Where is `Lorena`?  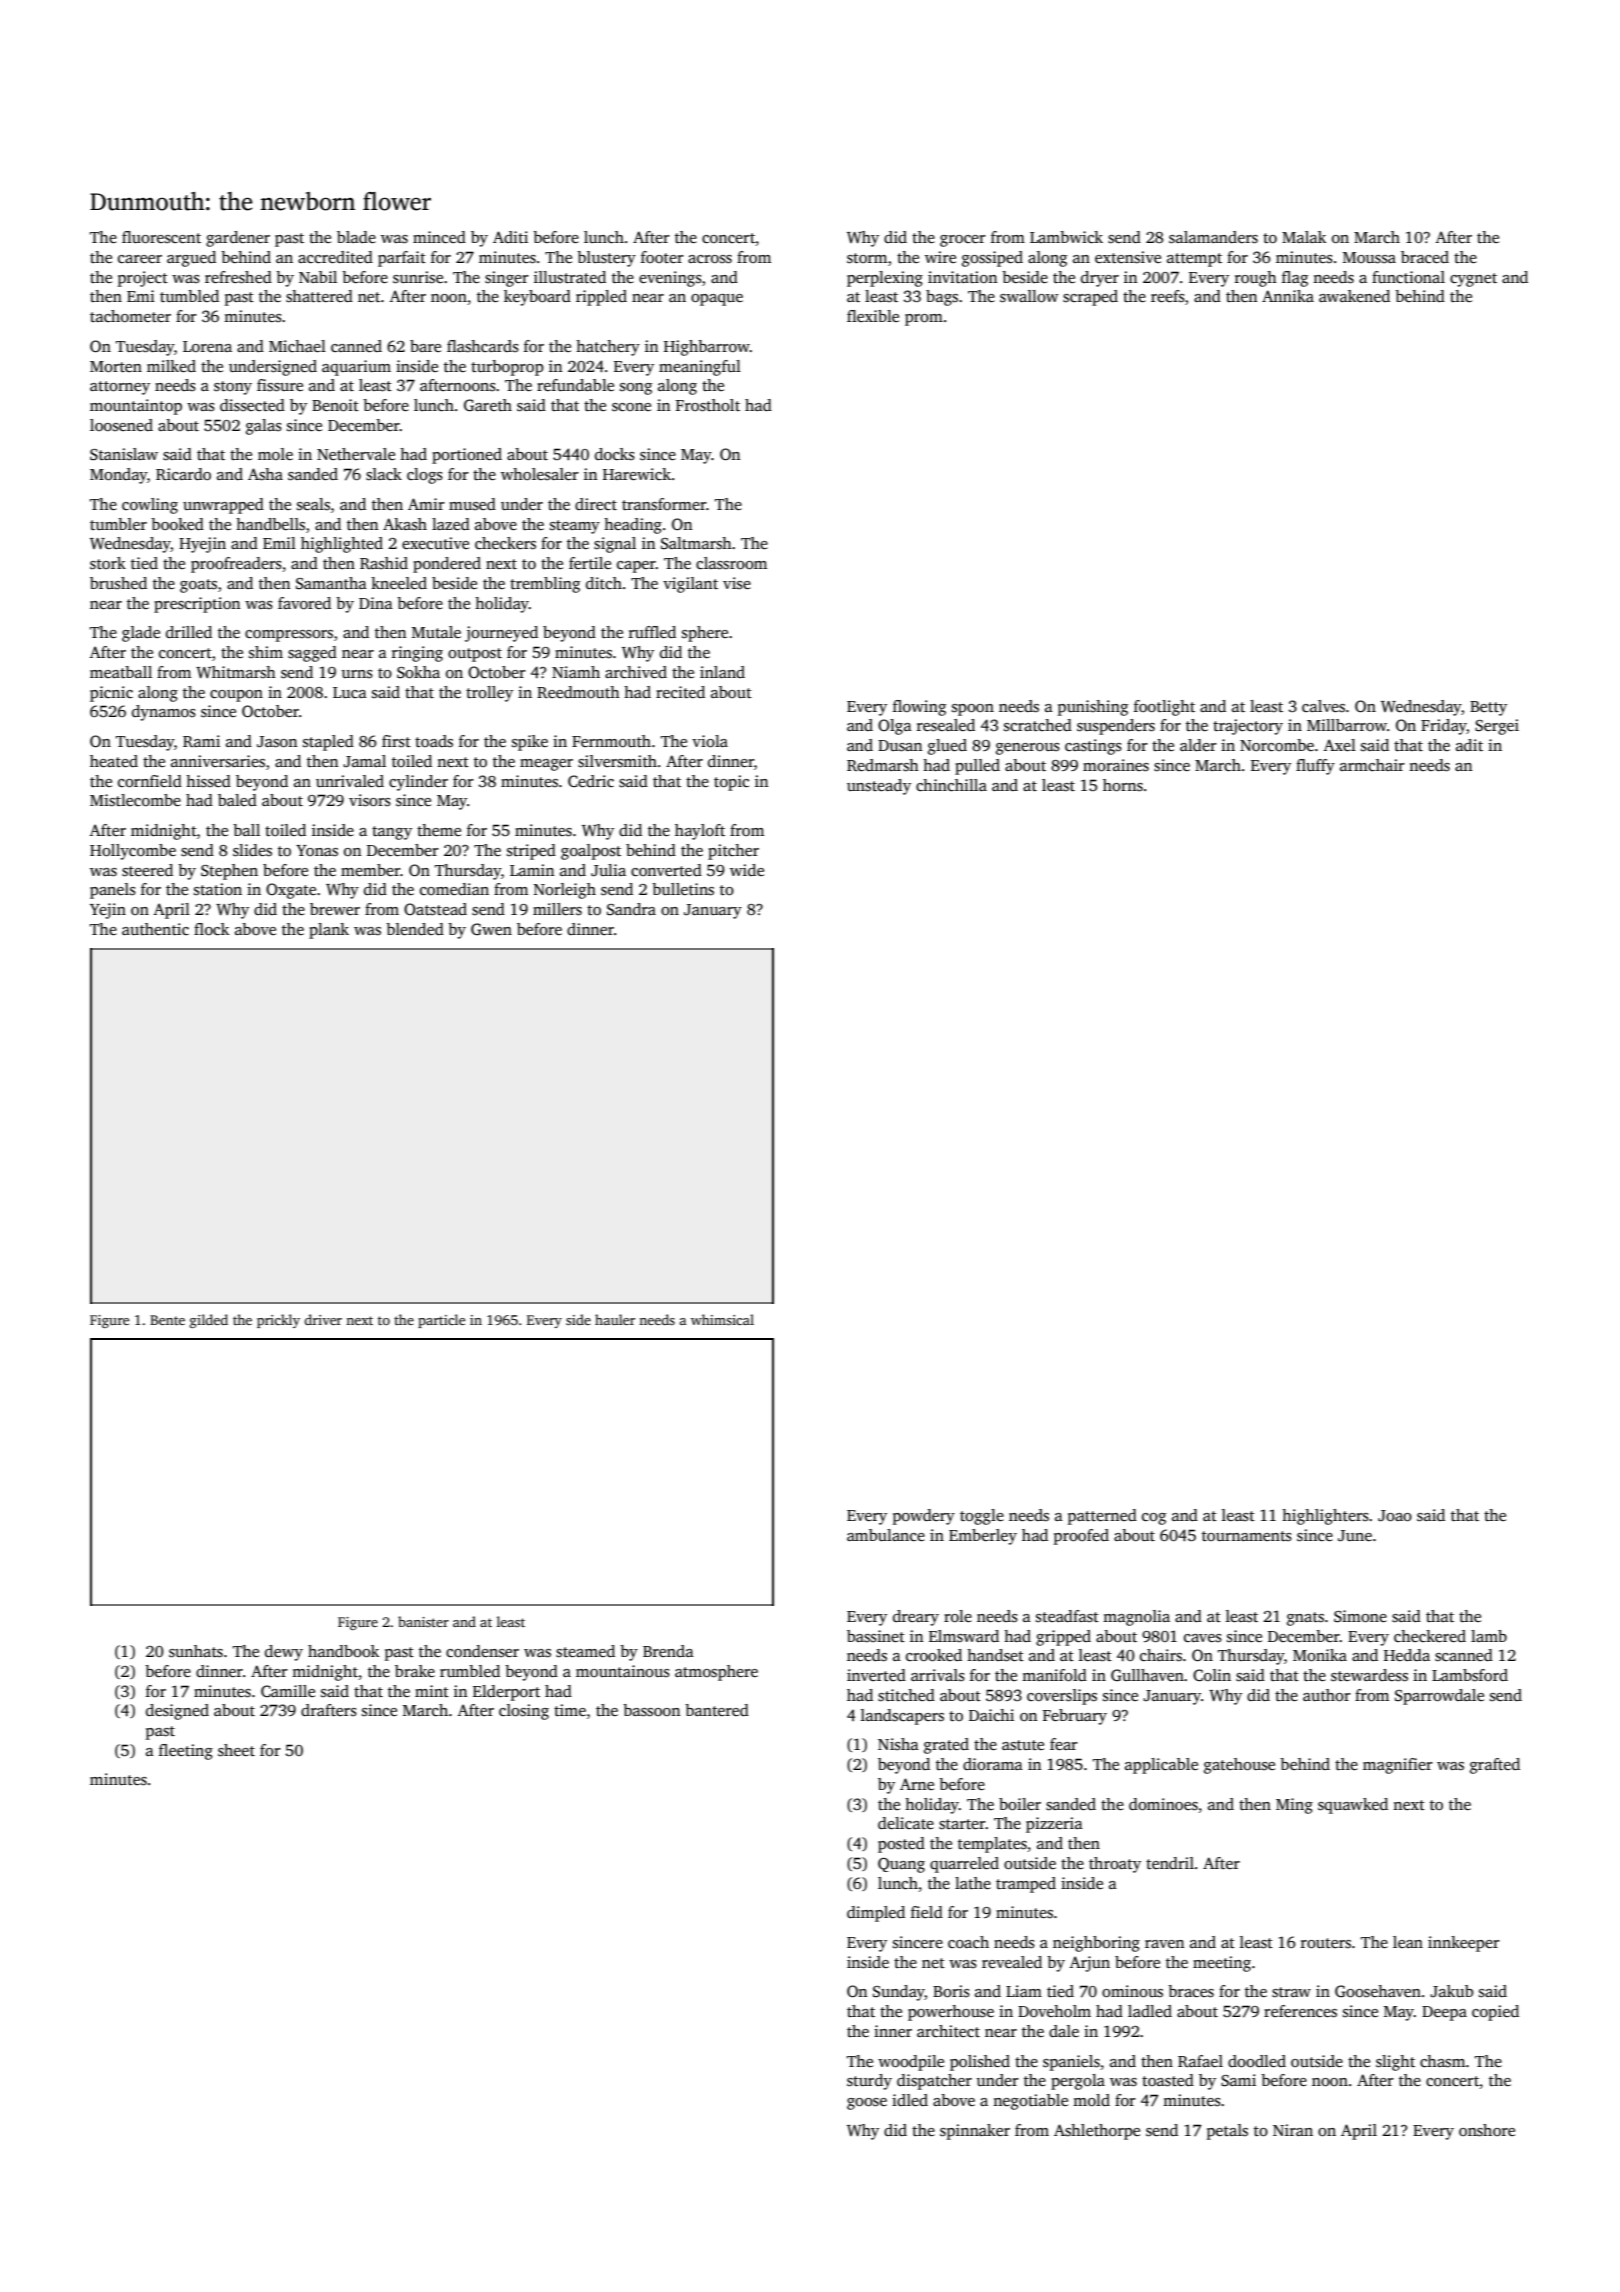
Lorena is located at coordinates (207, 346).
